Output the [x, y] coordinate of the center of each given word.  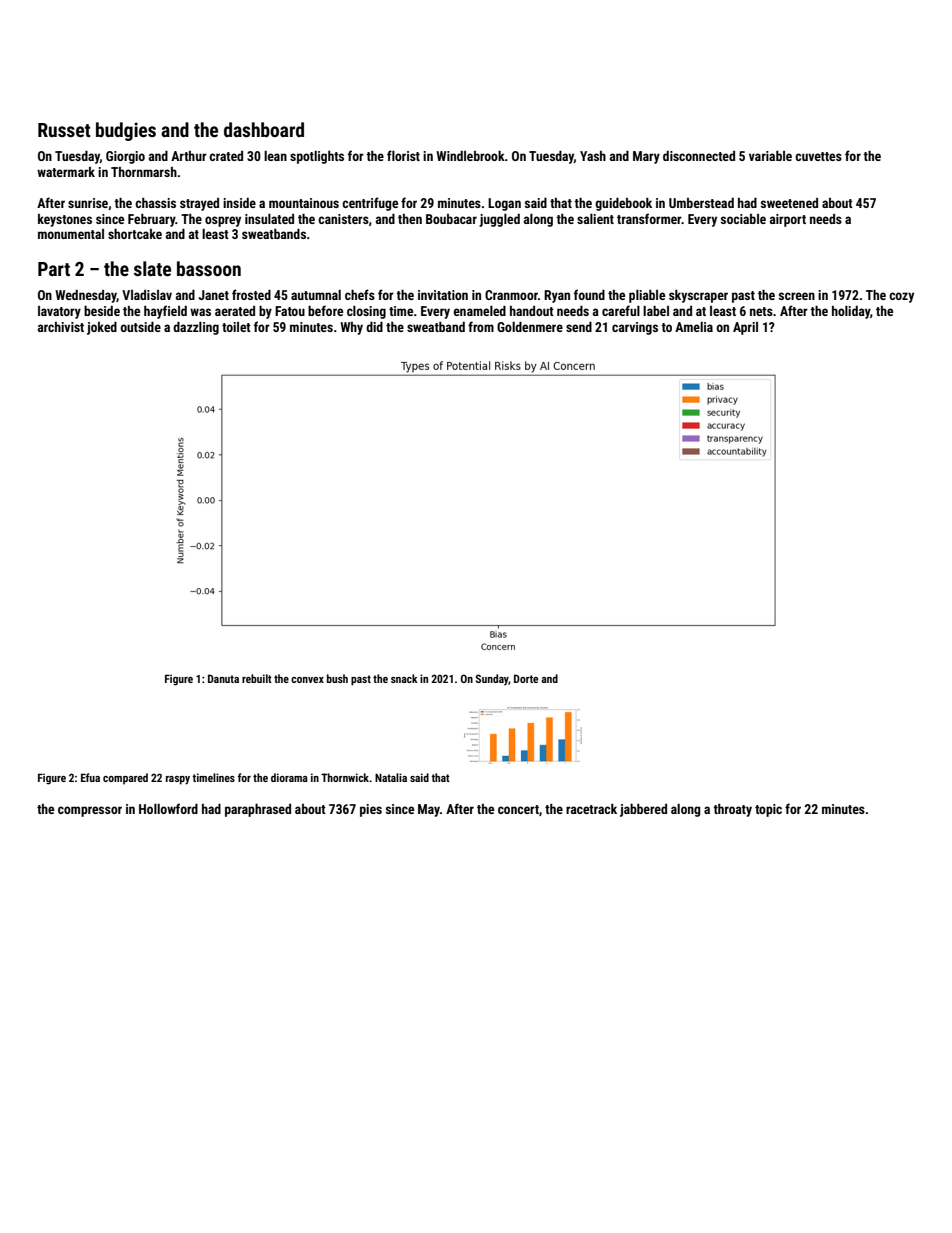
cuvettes [818, 156]
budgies [126, 131]
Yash [593, 156]
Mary [646, 157]
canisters [343, 219]
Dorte [526, 678]
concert [518, 809]
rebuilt [257, 678]
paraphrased [258, 810]
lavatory [59, 312]
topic [768, 810]
